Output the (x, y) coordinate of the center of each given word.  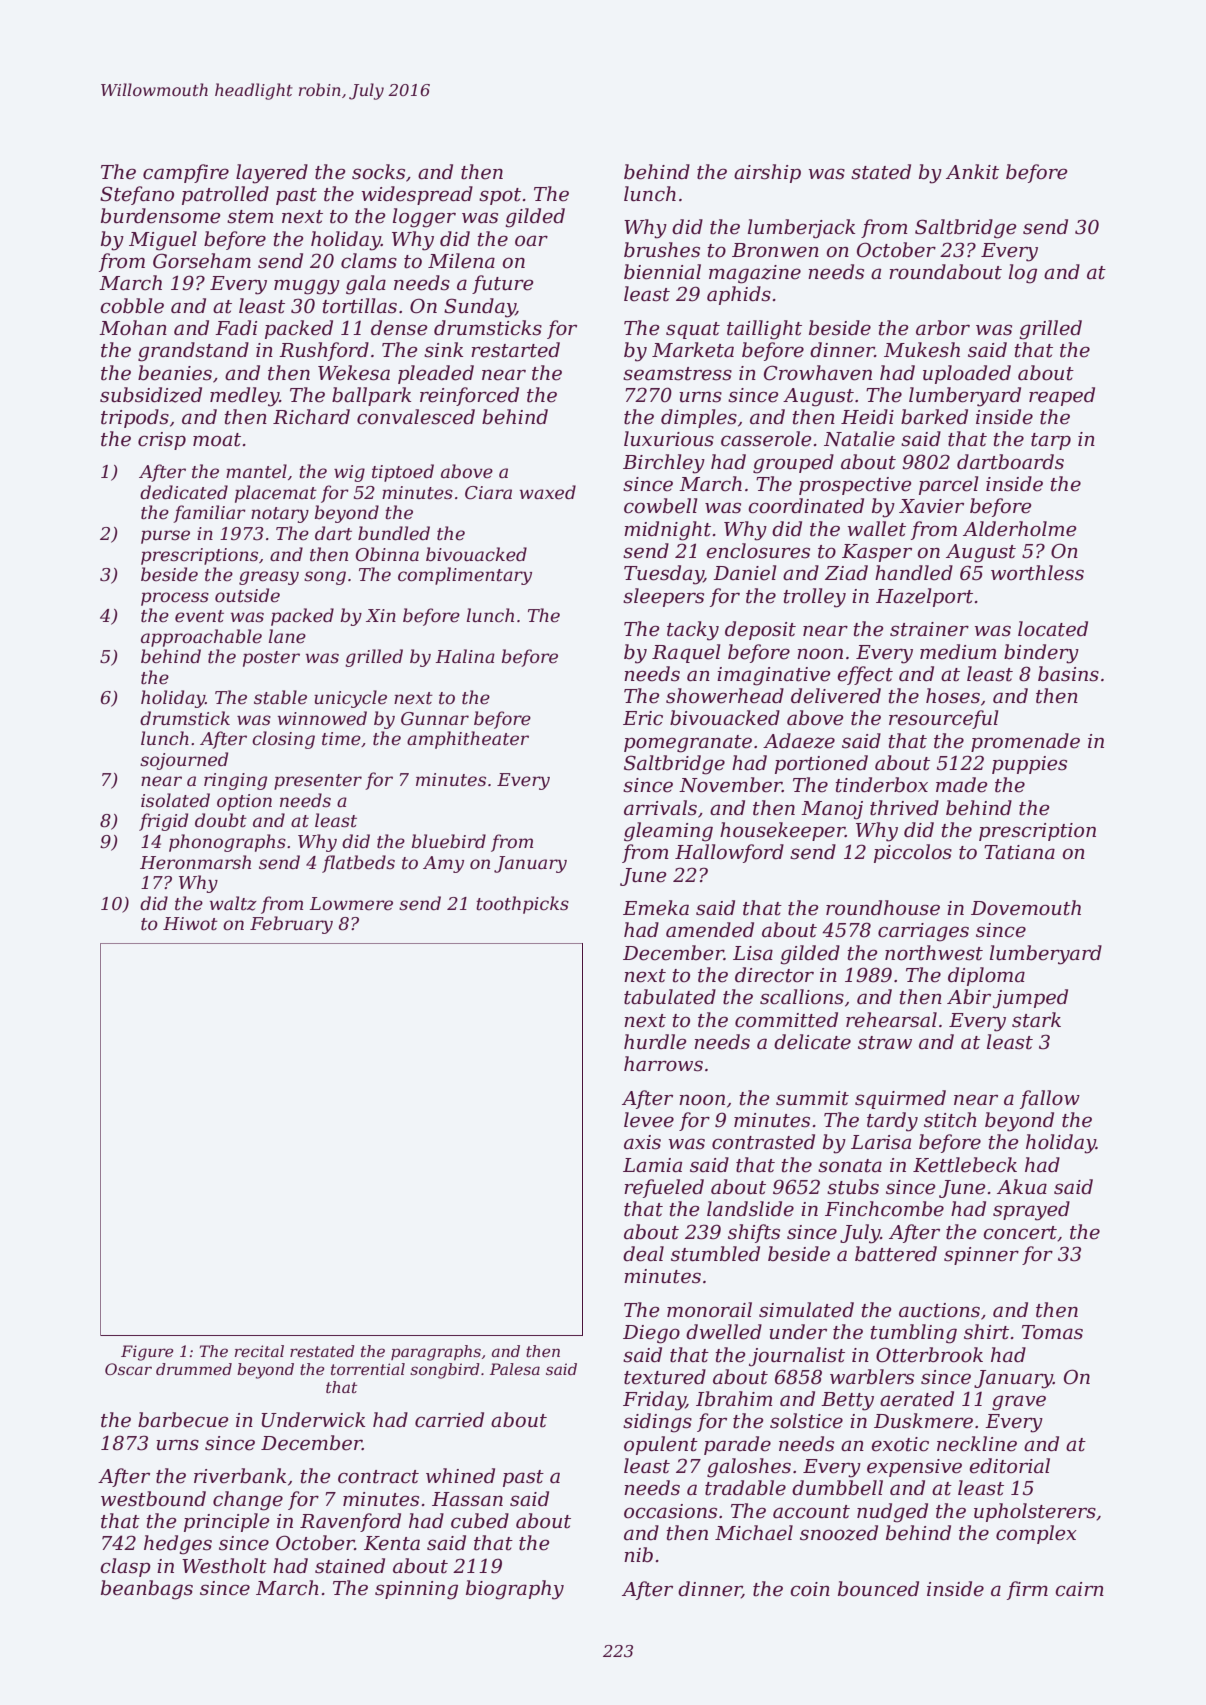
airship (767, 173)
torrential (368, 1369)
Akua (1022, 1187)
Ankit (972, 172)
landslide (750, 1209)
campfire (186, 173)
